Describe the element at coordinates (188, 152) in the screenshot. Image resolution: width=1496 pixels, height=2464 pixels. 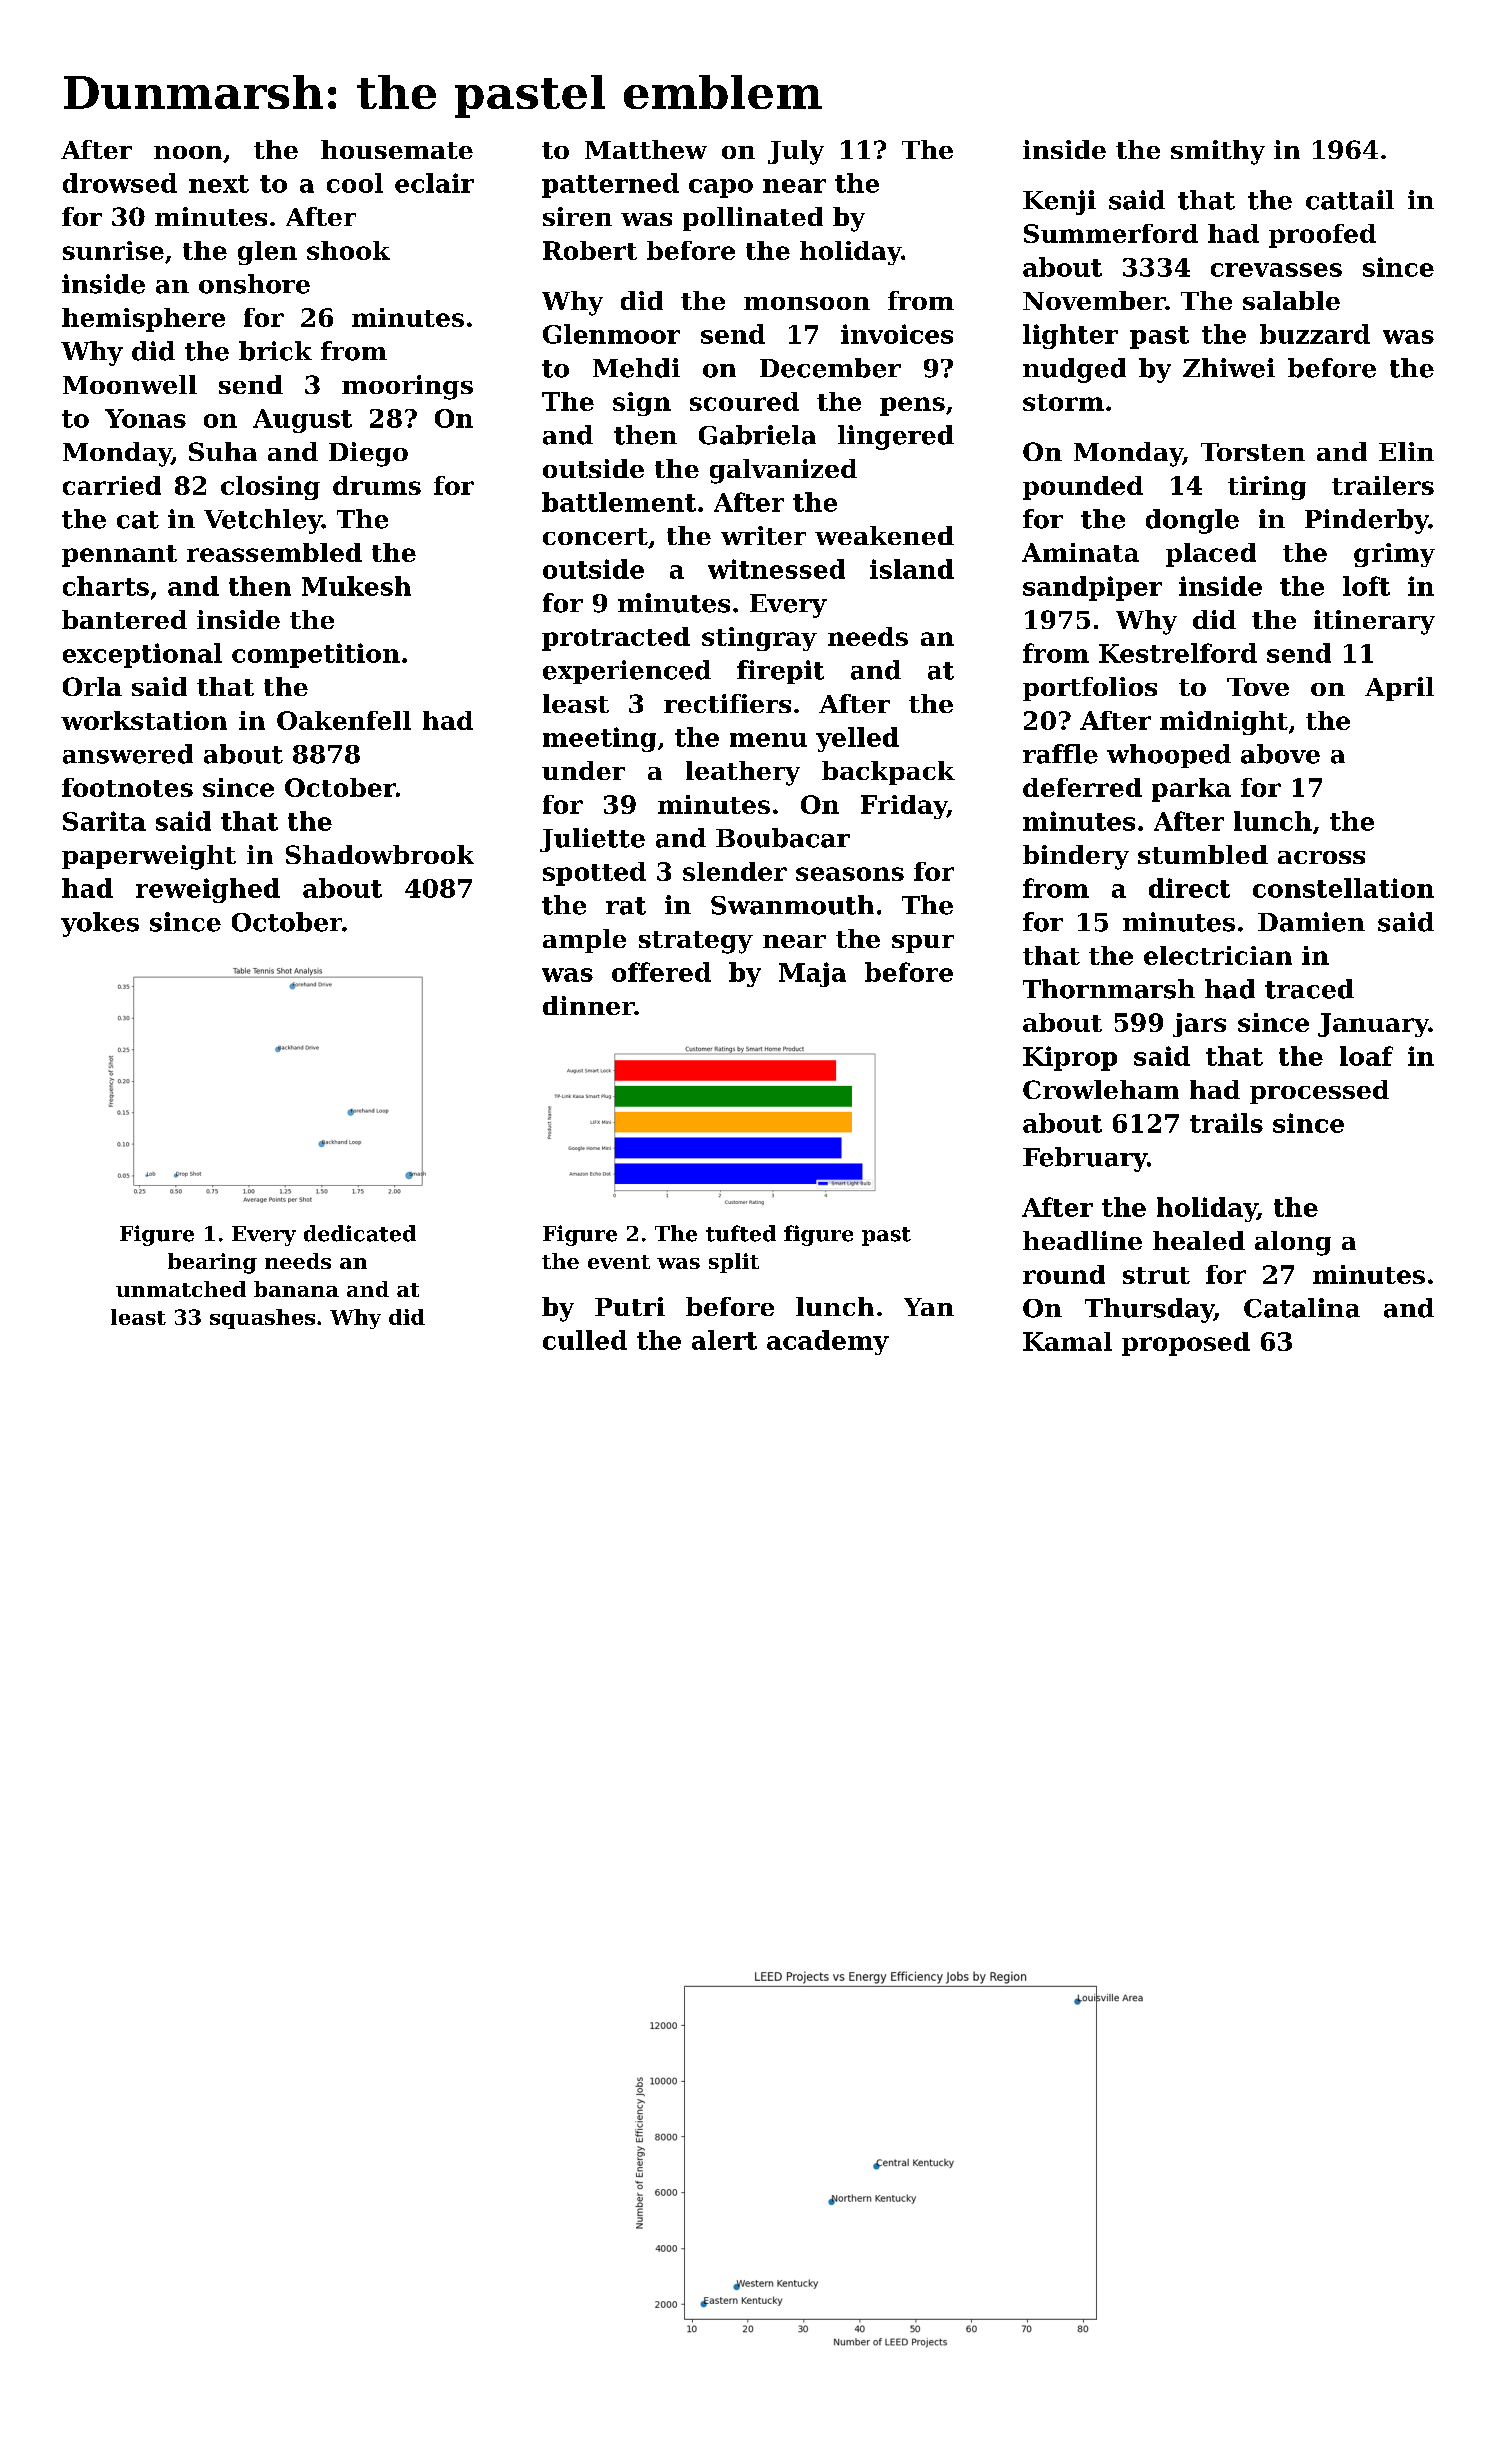
I see `noon` at that location.
